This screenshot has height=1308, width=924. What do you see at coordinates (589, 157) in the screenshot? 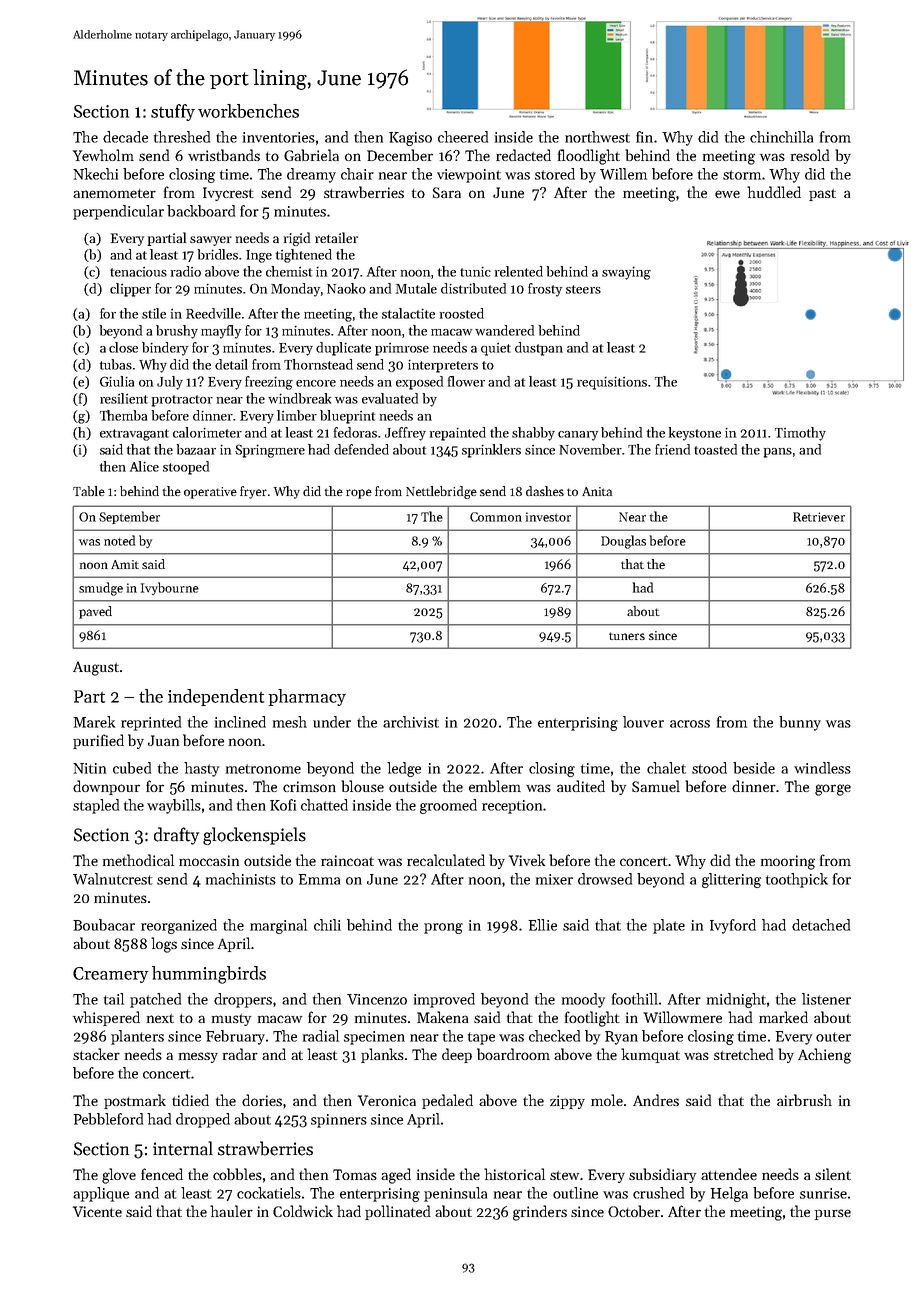
I see `floodlight` at bounding box center [589, 157].
